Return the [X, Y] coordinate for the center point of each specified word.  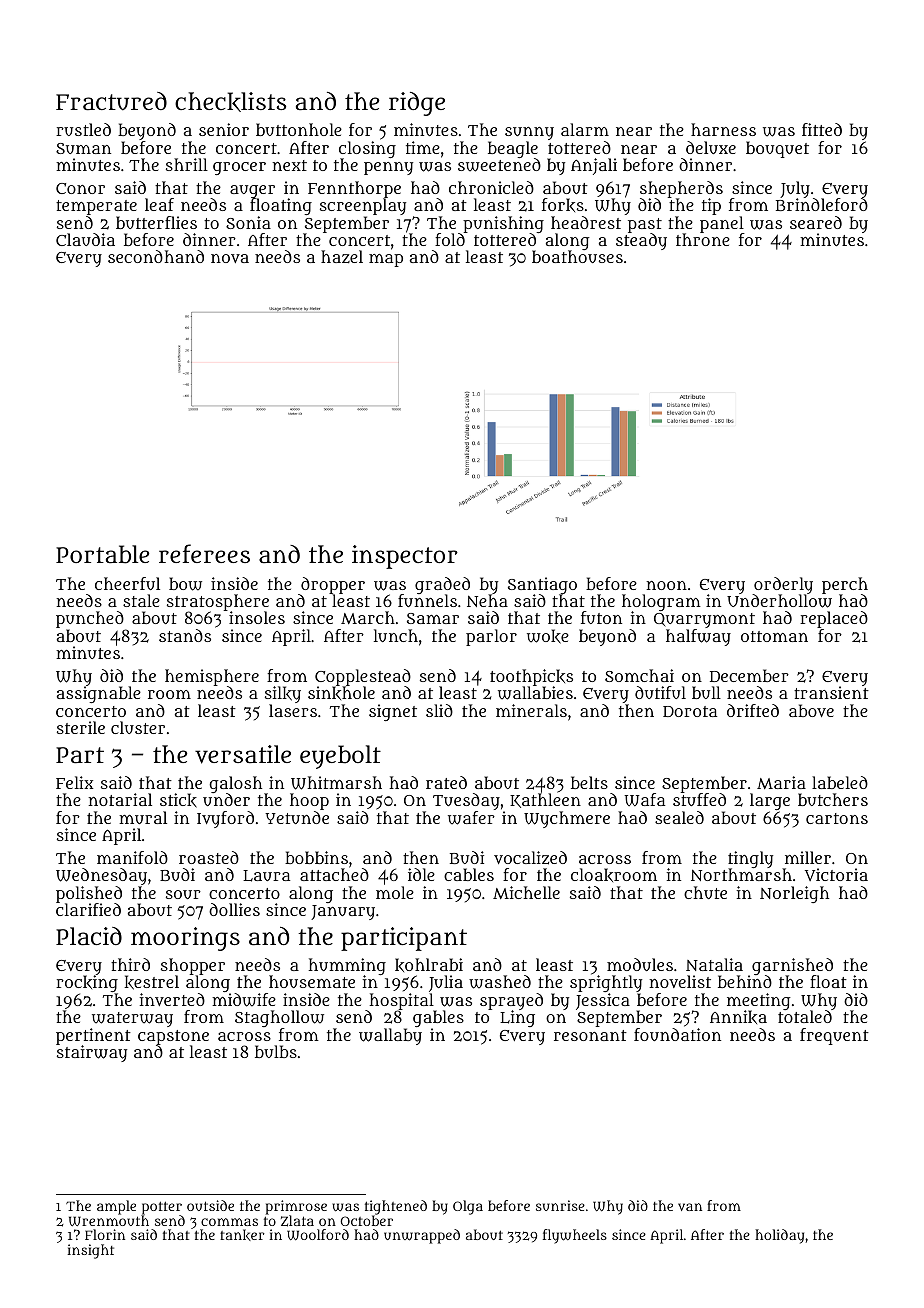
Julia [446, 983]
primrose [296, 1207]
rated [446, 782]
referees [204, 553]
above [811, 710]
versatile [243, 754]
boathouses [577, 257]
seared [816, 222]
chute [705, 892]
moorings [185, 939]
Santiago [542, 585]
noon [666, 585]
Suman [83, 148]
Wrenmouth [109, 1220]
